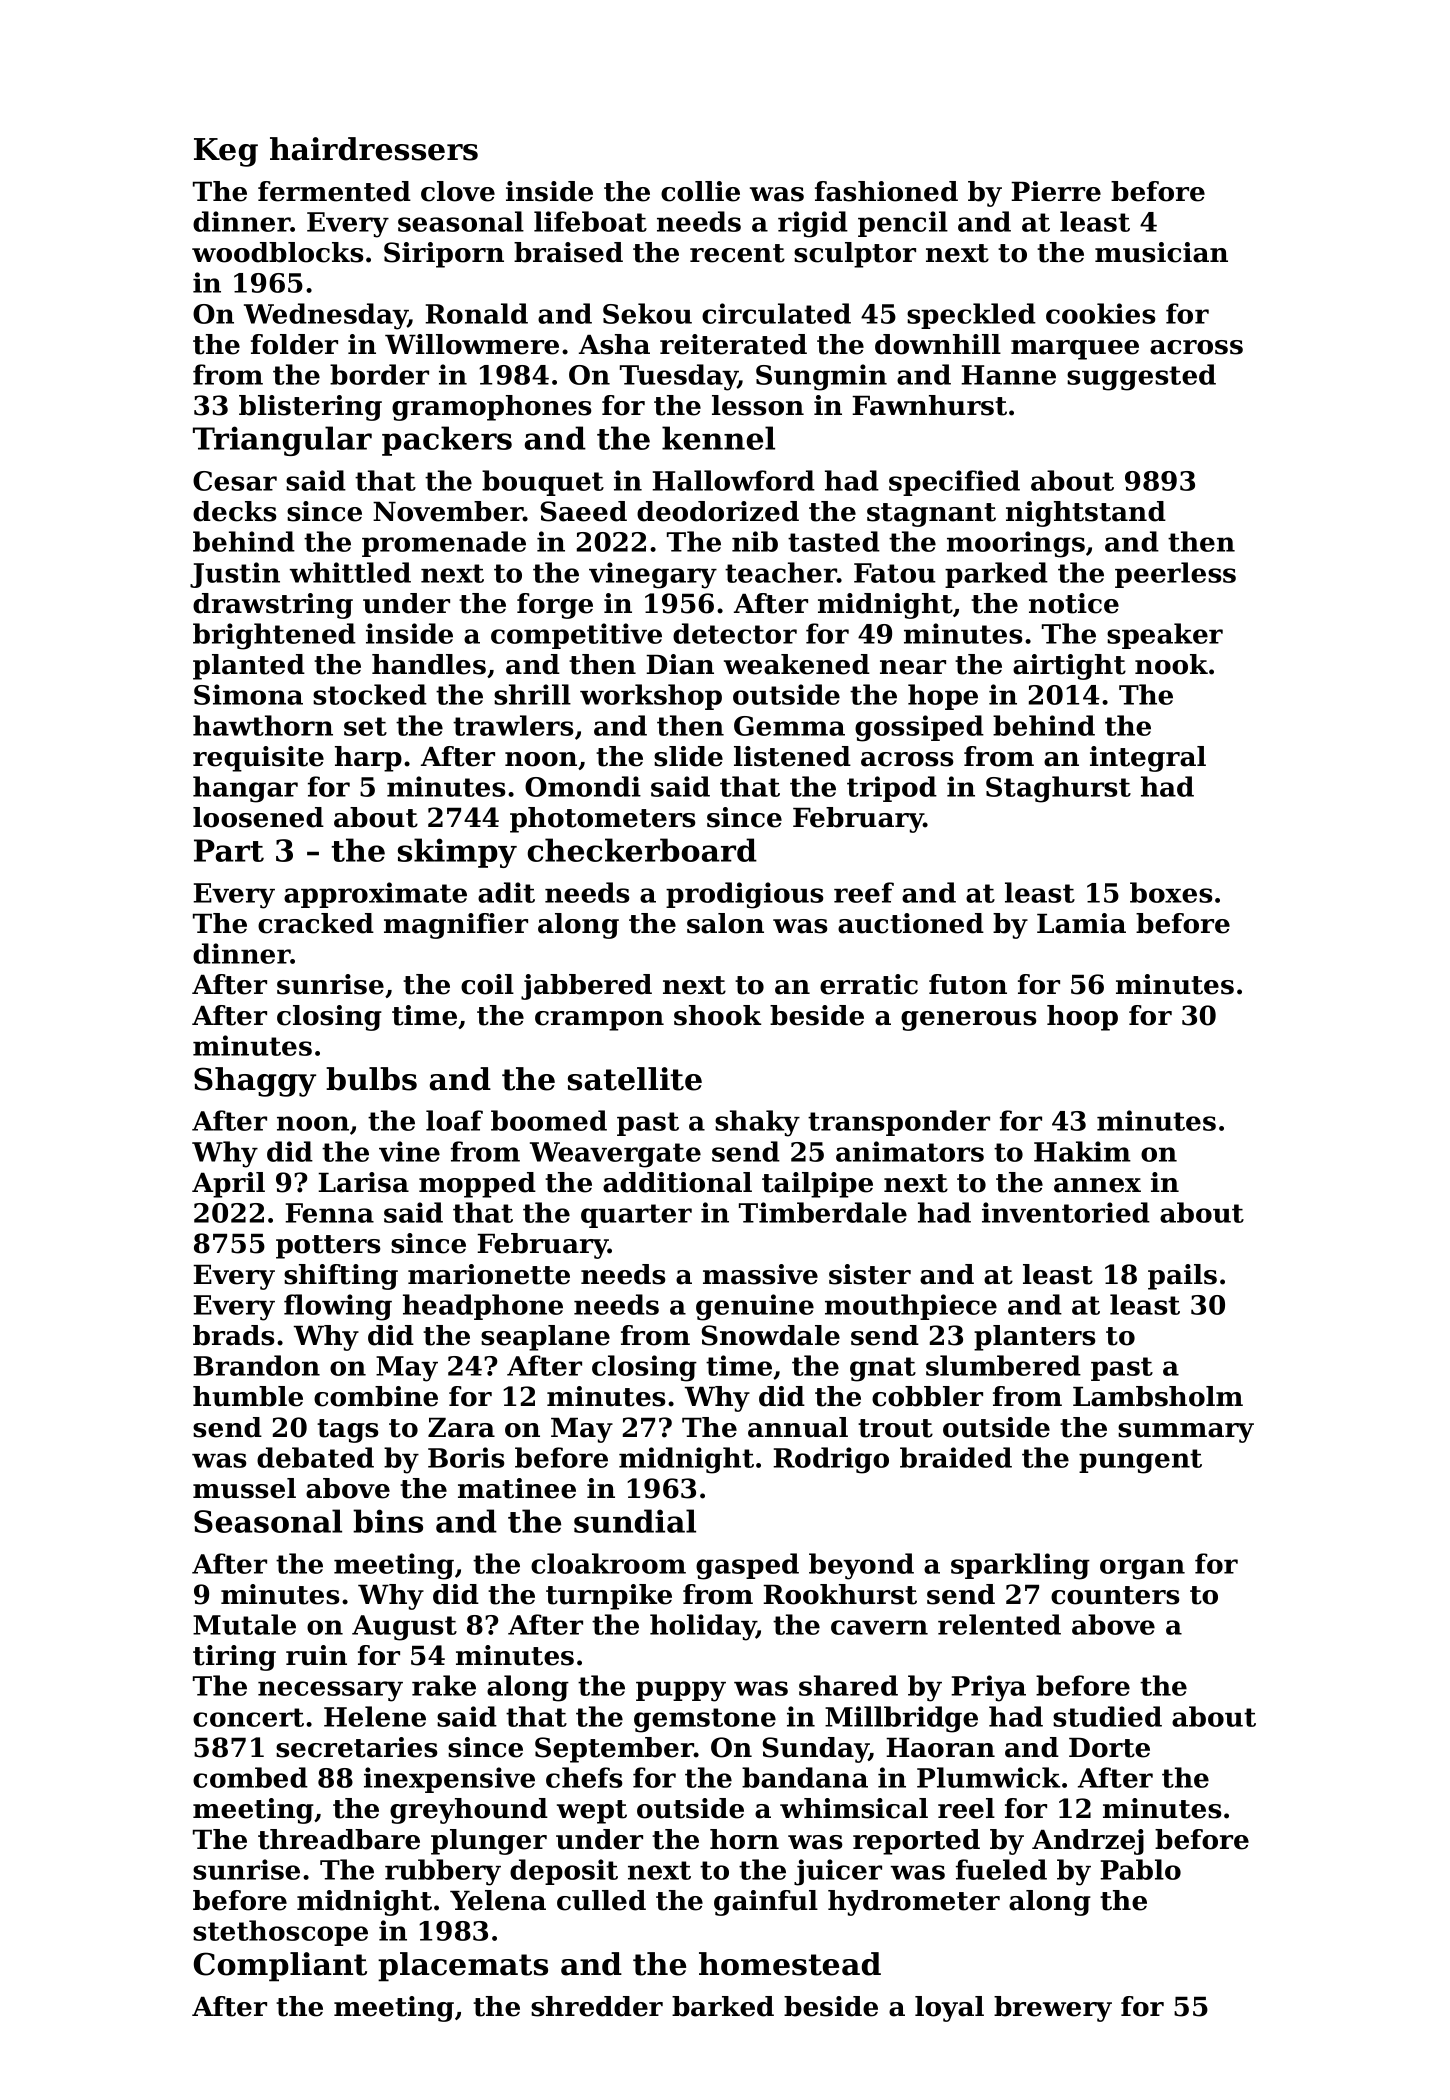  Describe the element at coordinates (280, 1967) in the screenshot. I see `Compliant` at that location.
